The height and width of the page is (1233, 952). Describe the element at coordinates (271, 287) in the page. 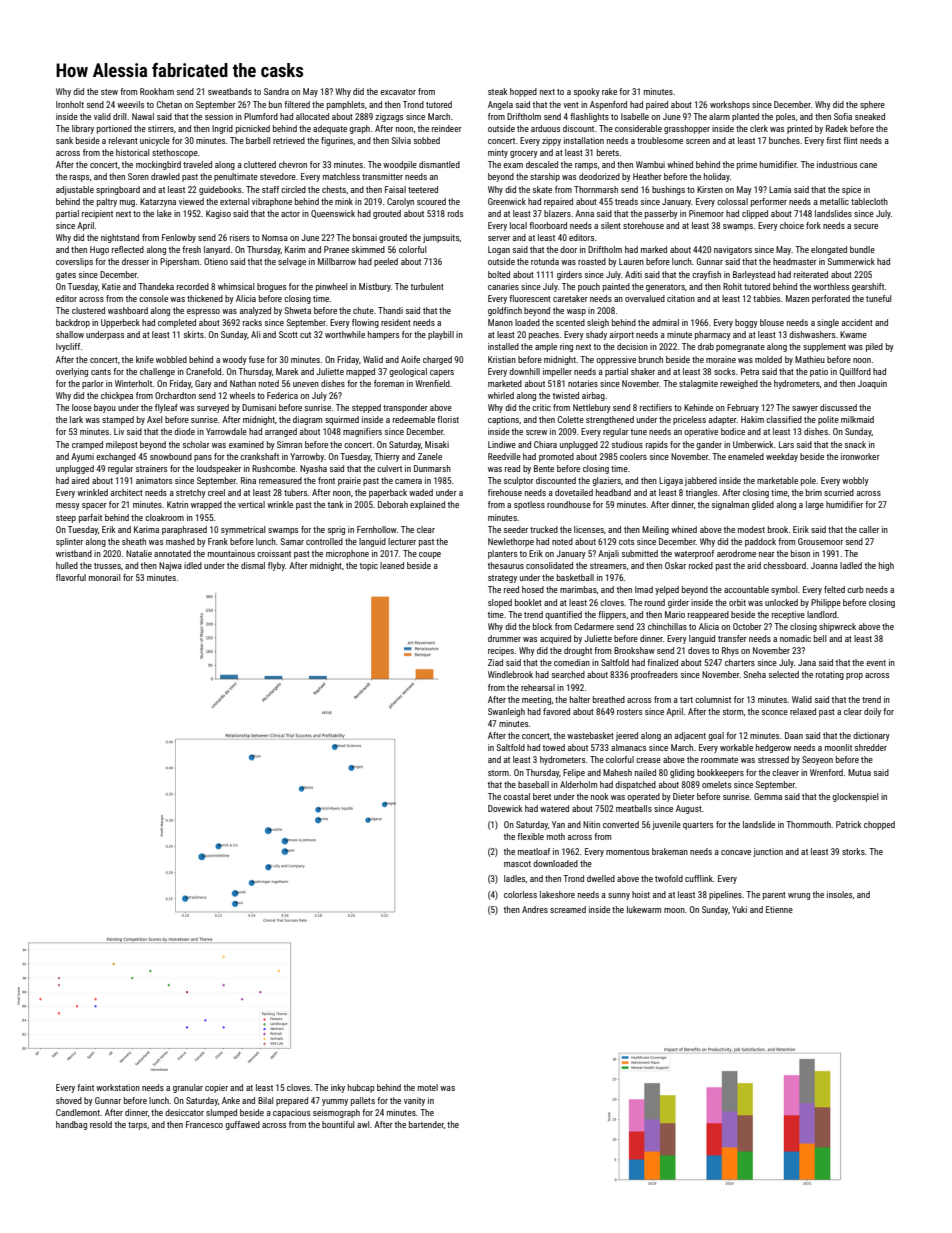

I see `brogues` at that location.
